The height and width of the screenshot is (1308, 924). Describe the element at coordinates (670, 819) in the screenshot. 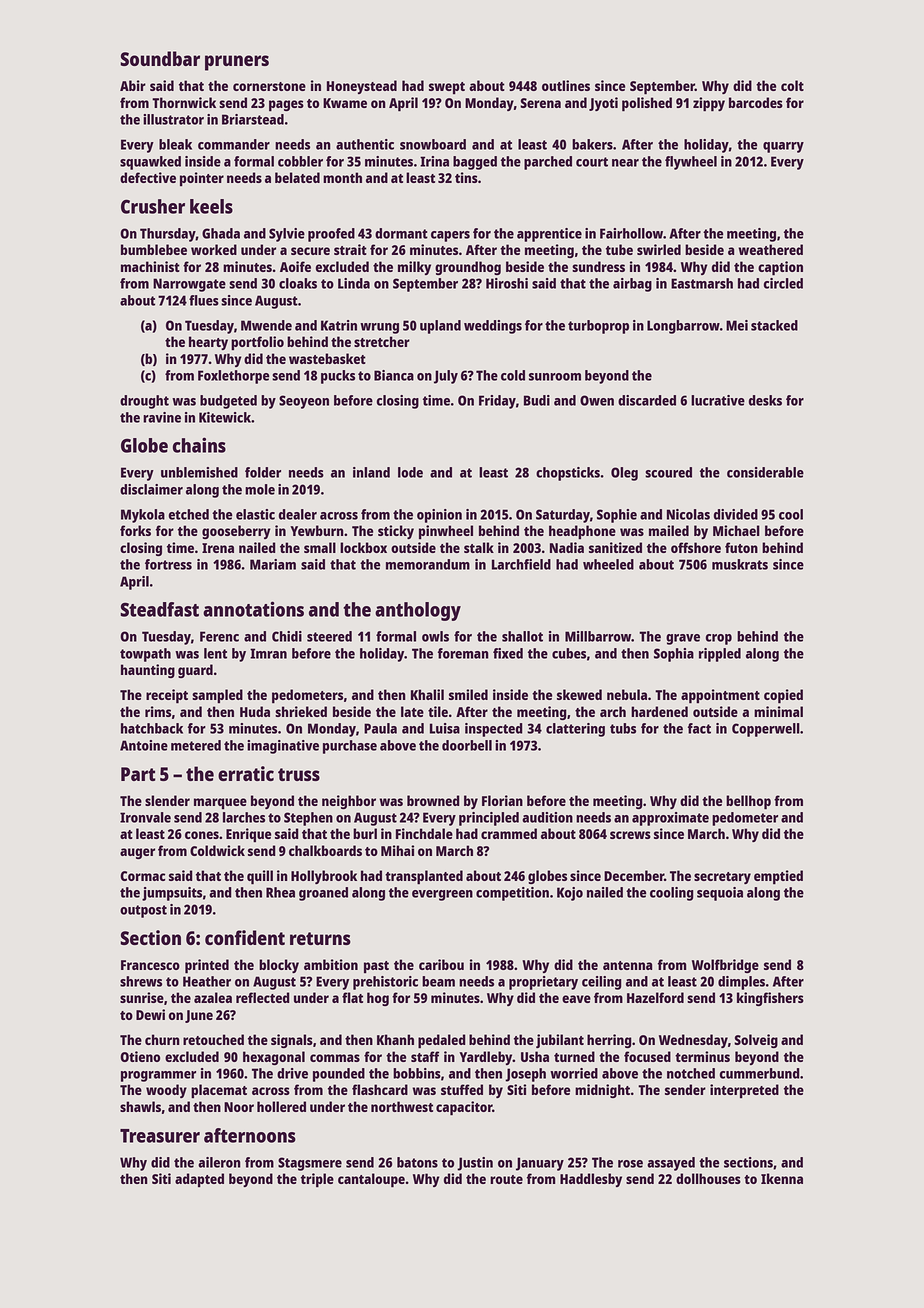

I see `approximate` at that location.
